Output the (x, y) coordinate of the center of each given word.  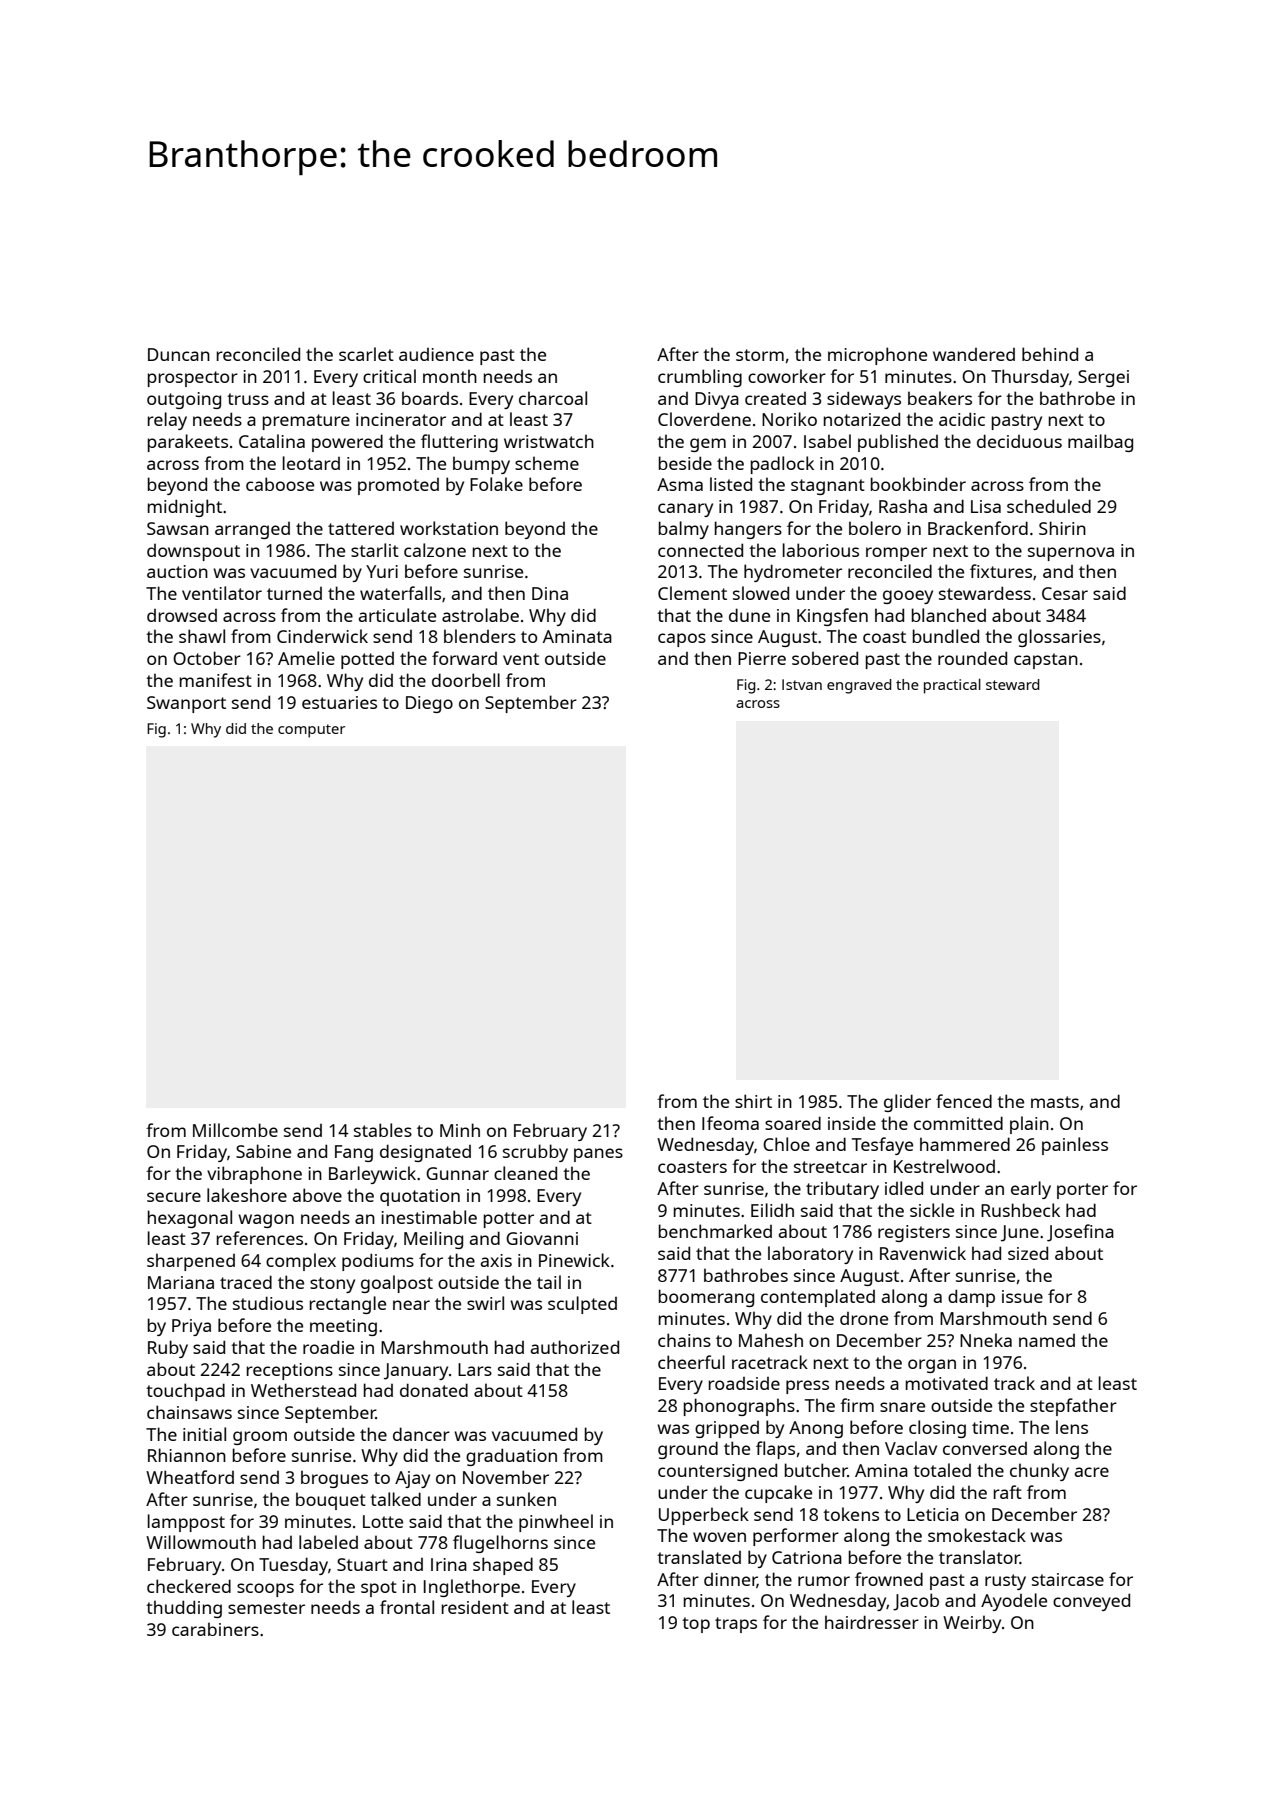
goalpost (397, 1284)
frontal (407, 1607)
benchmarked (715, 1231)
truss (248, 399)
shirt (753, 1101)
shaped (503, 1566)
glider (907, 1103)
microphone (877, 356)
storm (760, 355)
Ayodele (1014, 1602)
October (207, 658)
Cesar (1065, 593)
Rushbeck (1020, 1210)
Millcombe (235, 1130)
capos (682, 640)
